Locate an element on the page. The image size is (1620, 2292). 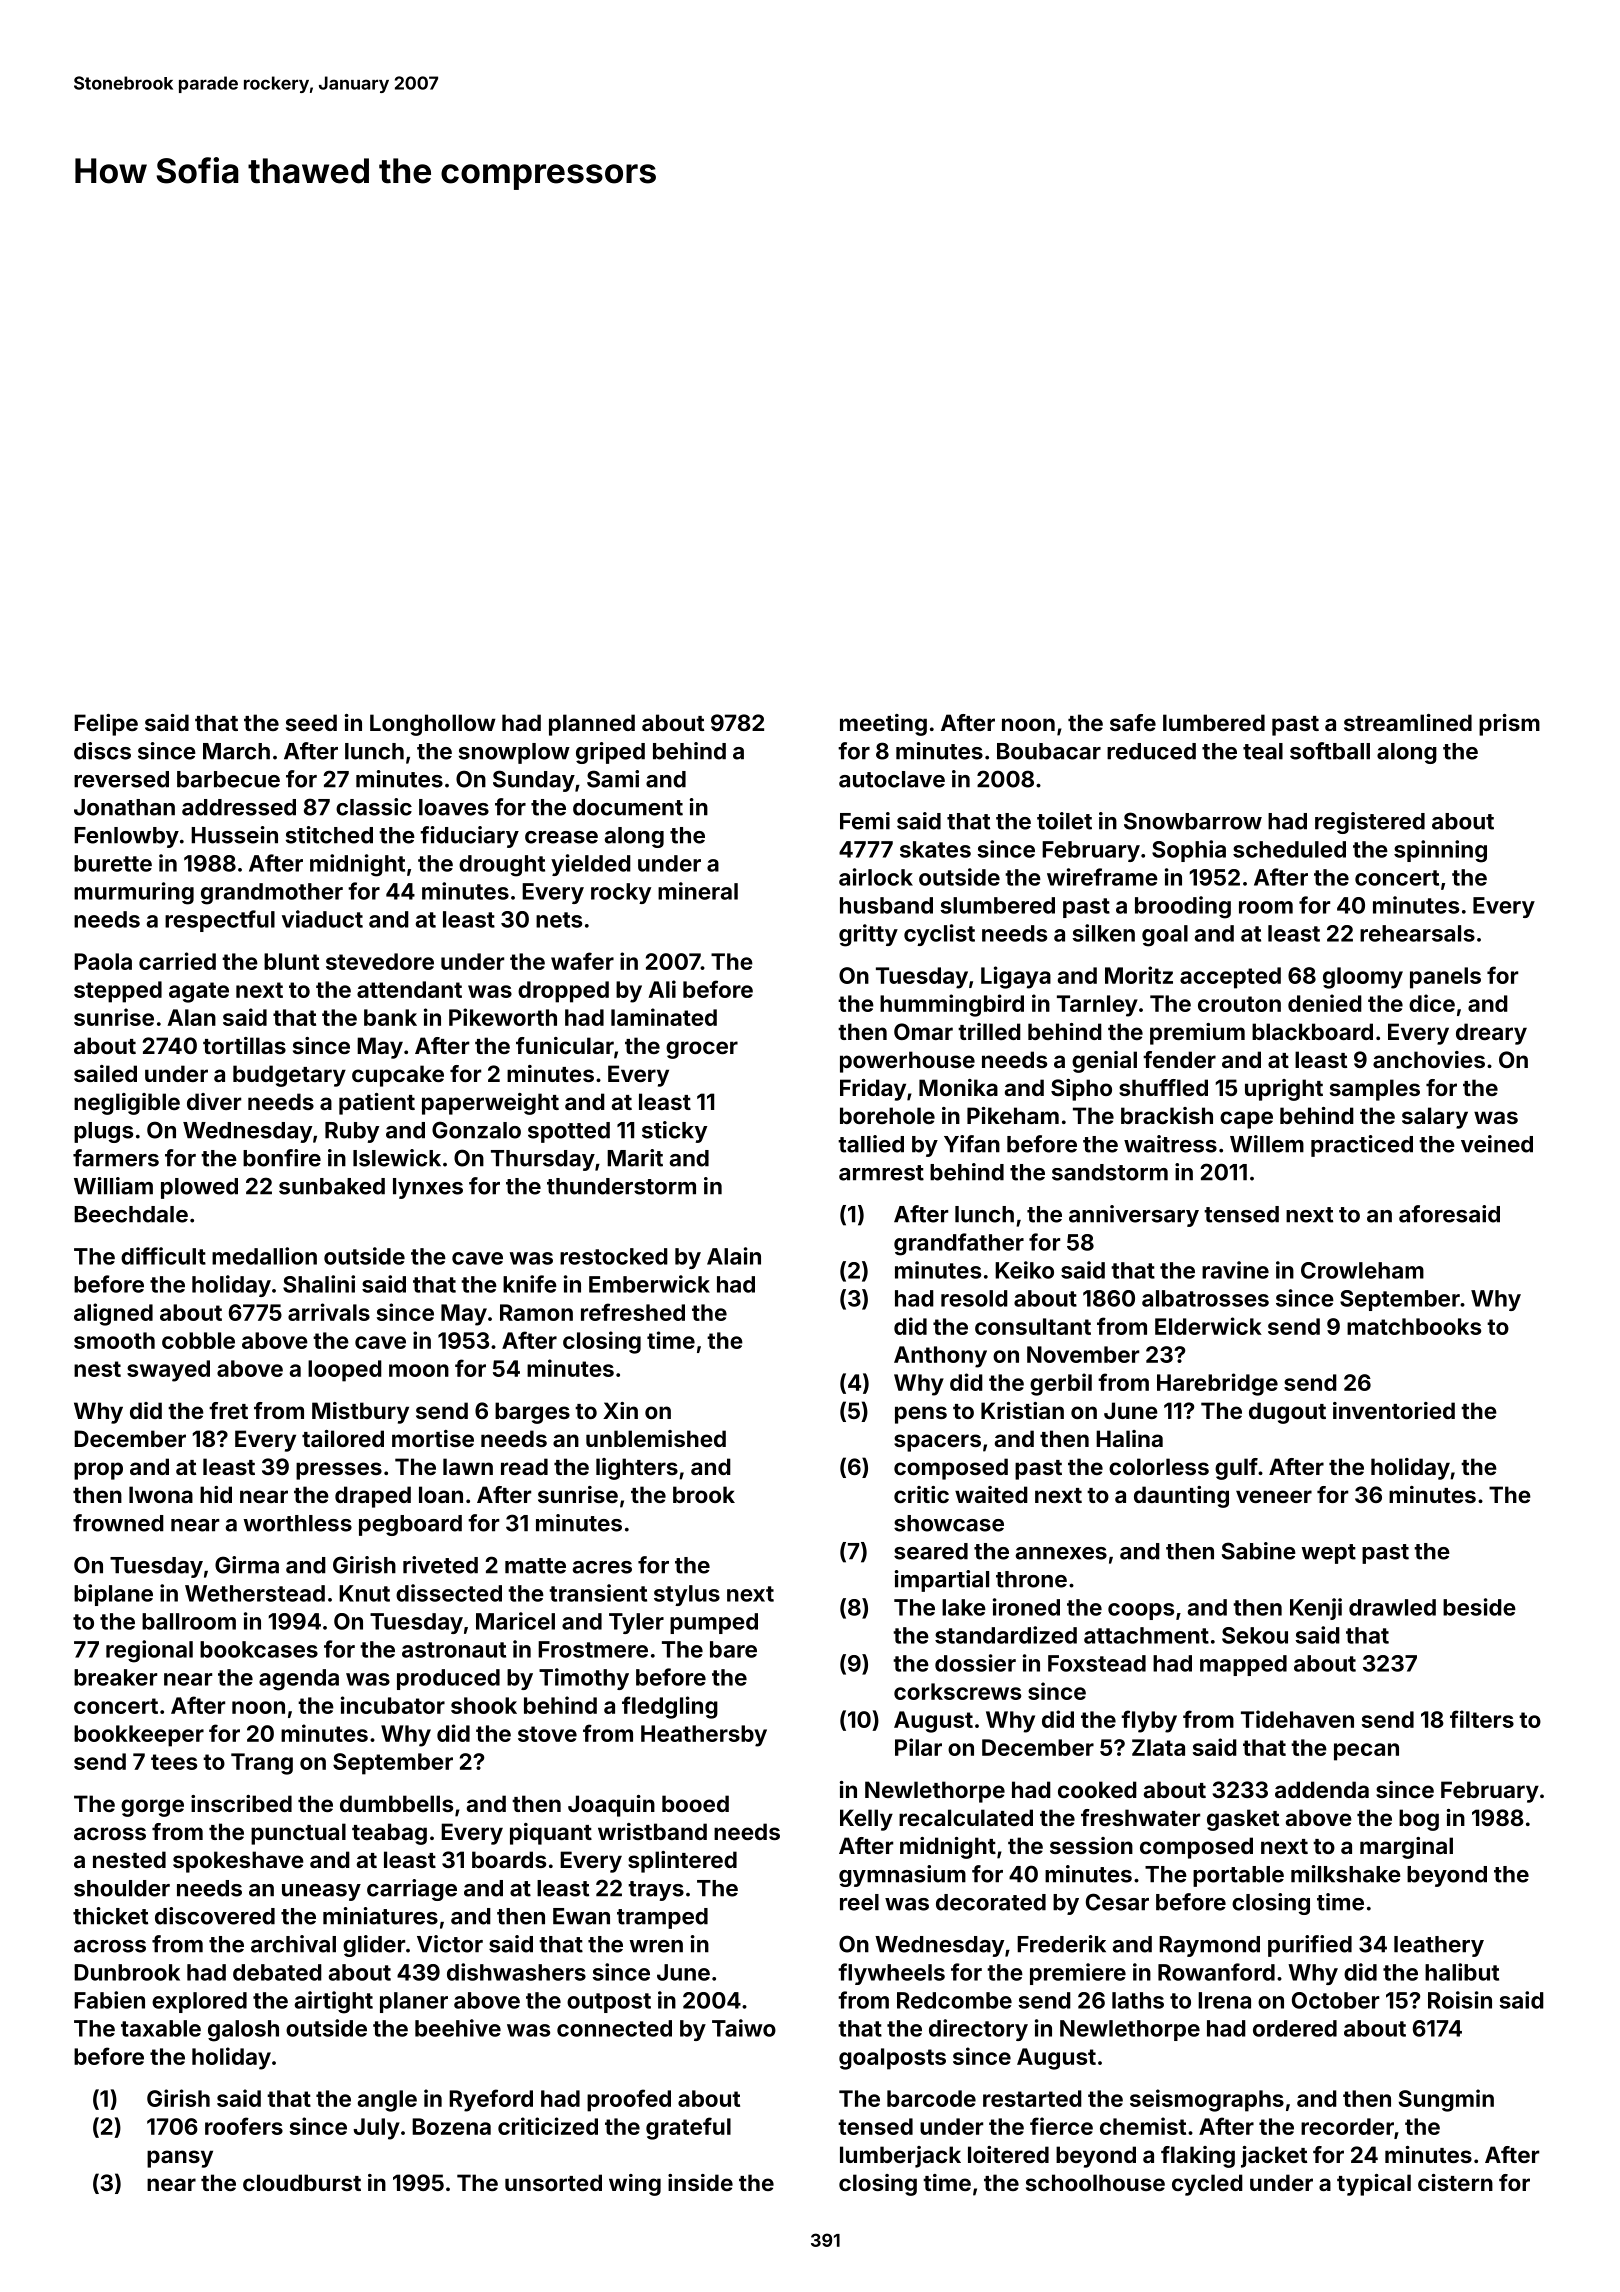
Harebridge is located at coordinates (1217, 1384).
